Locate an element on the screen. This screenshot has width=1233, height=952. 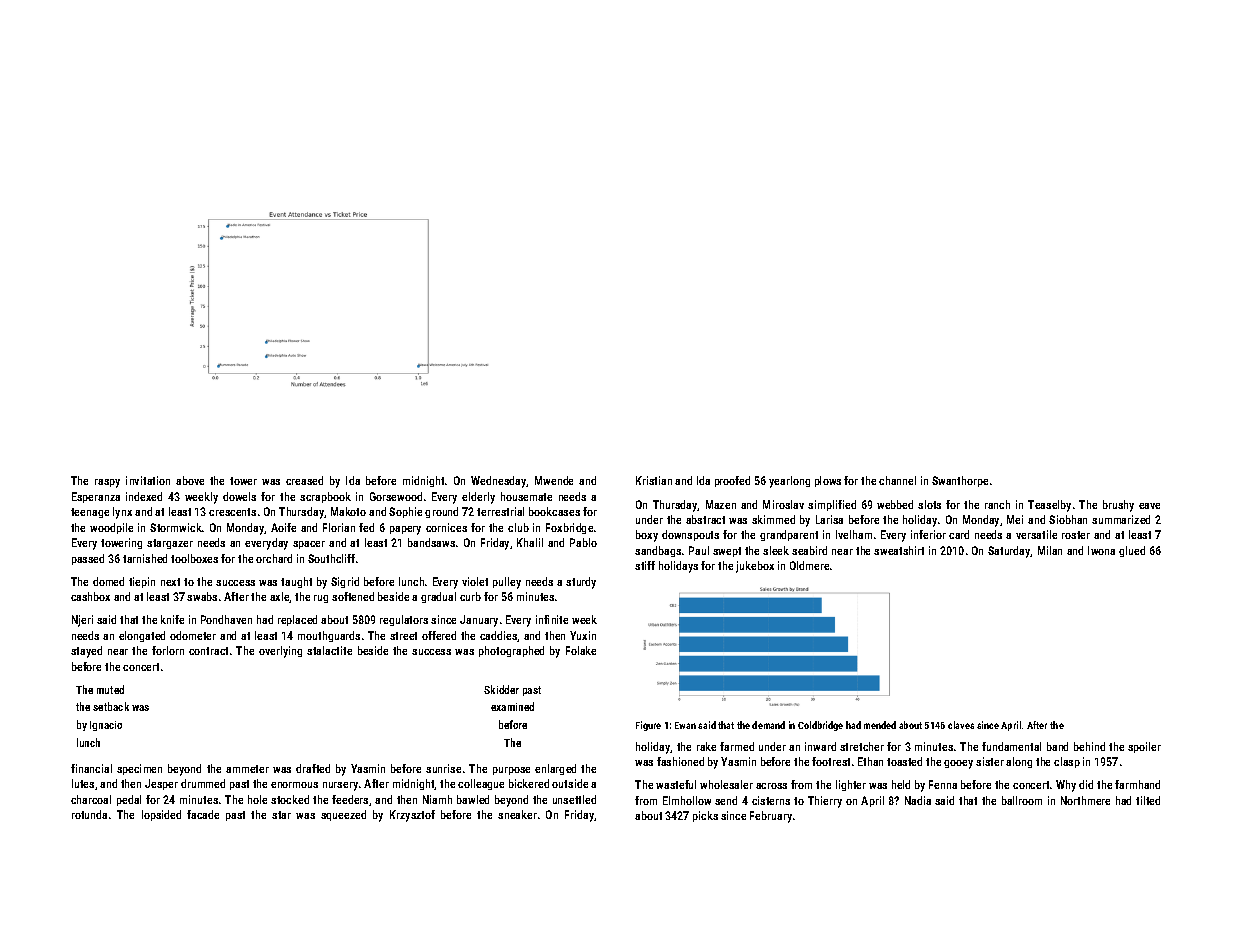
above is located at coordinates (190, 480).
